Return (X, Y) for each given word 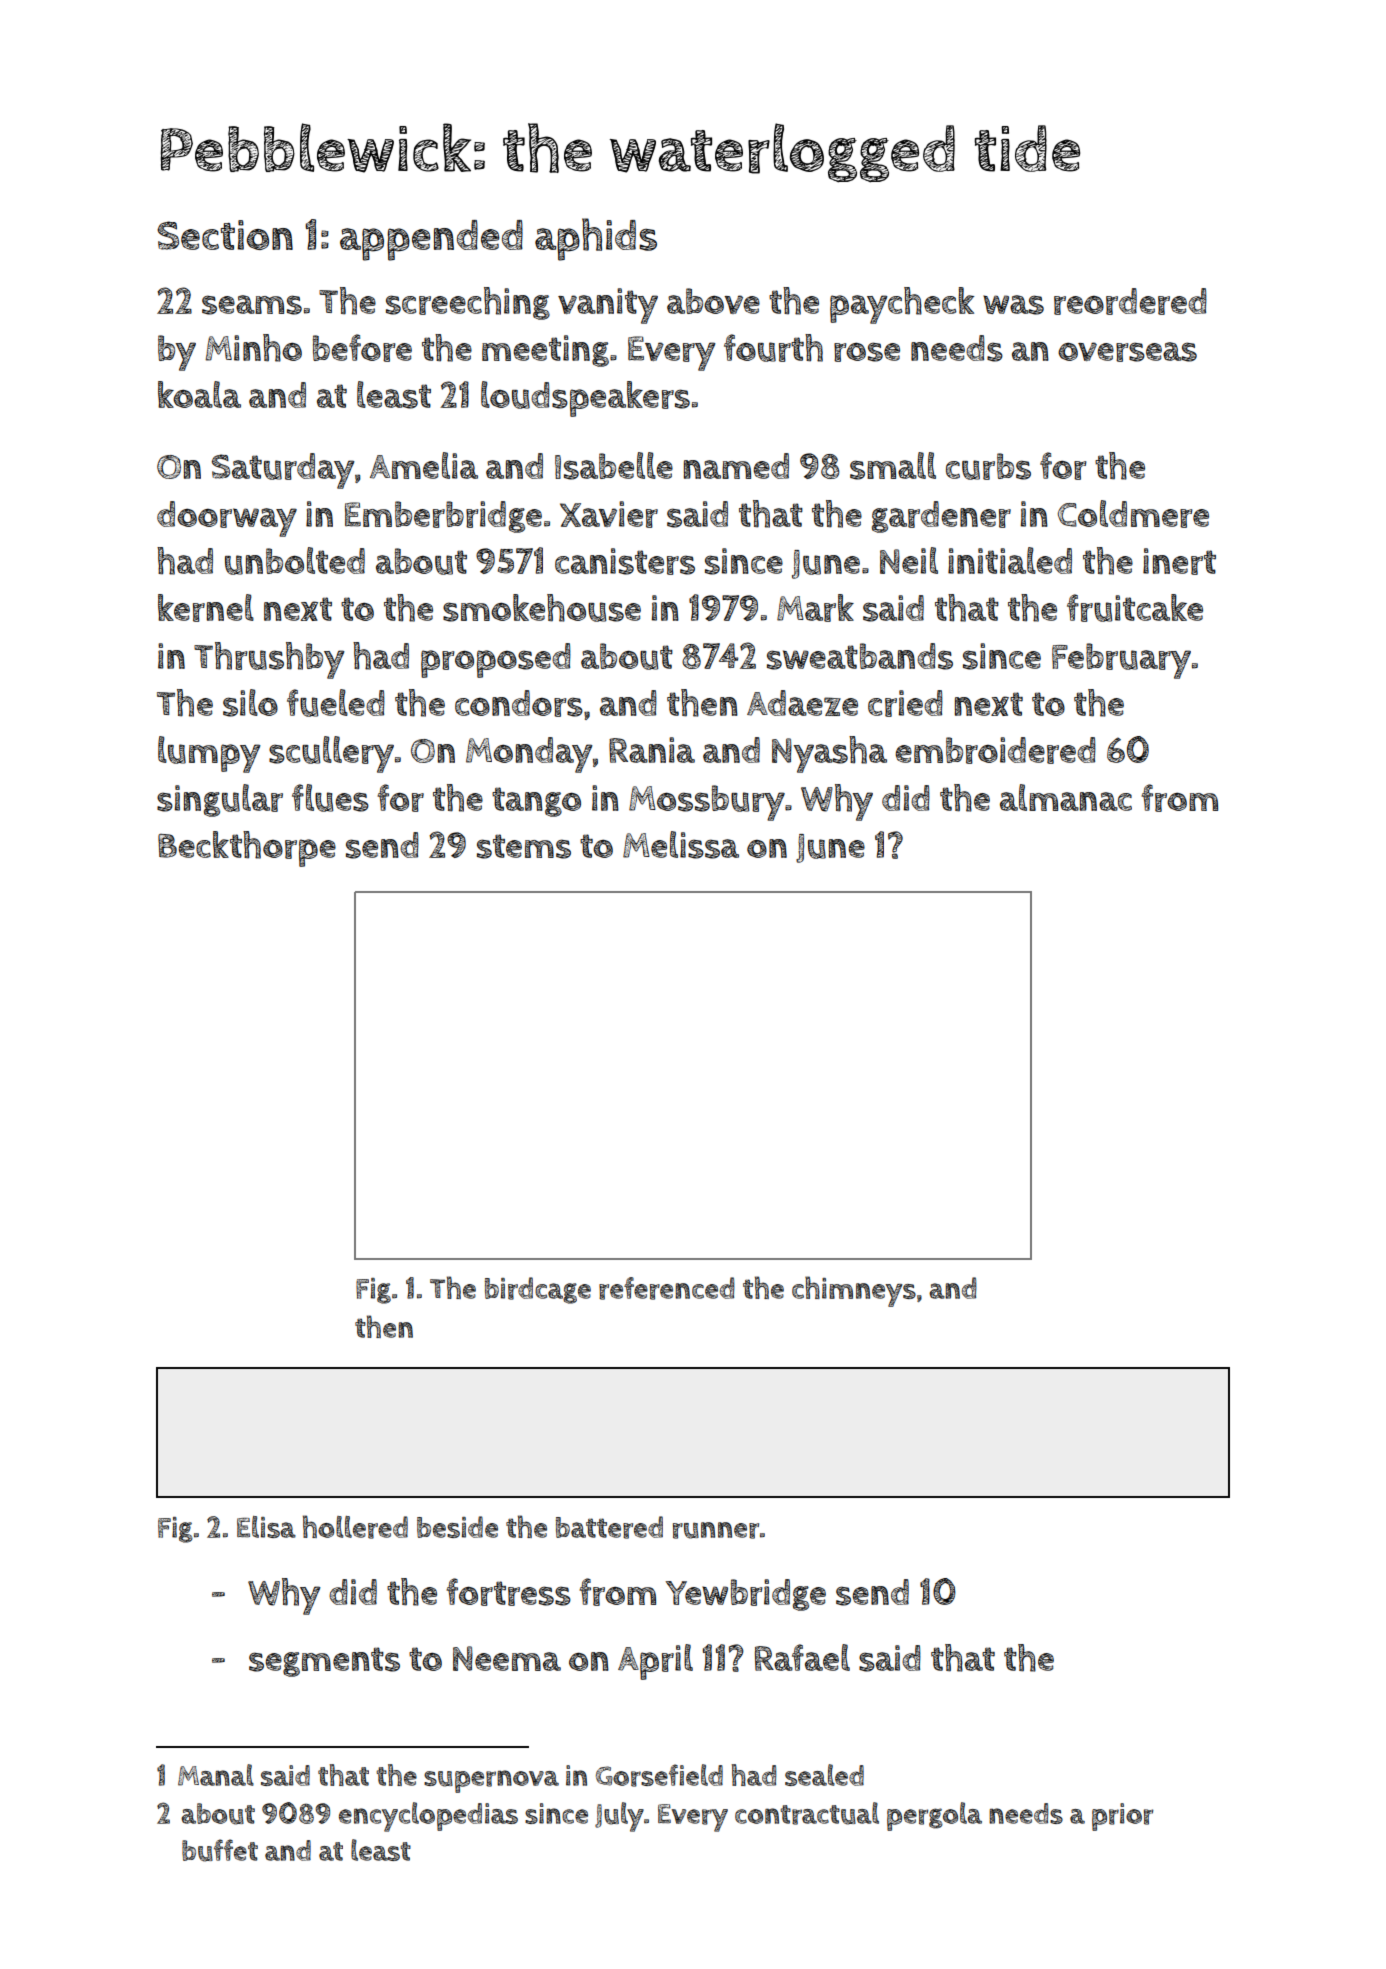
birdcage (538, 1290)
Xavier (609, 514)
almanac (1066, 797)
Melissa (681, 845)
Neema (507, 1658)
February (1121, 661)
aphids (596, 239)
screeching (468, 303)
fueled (336, 703)
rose (867, 352)
